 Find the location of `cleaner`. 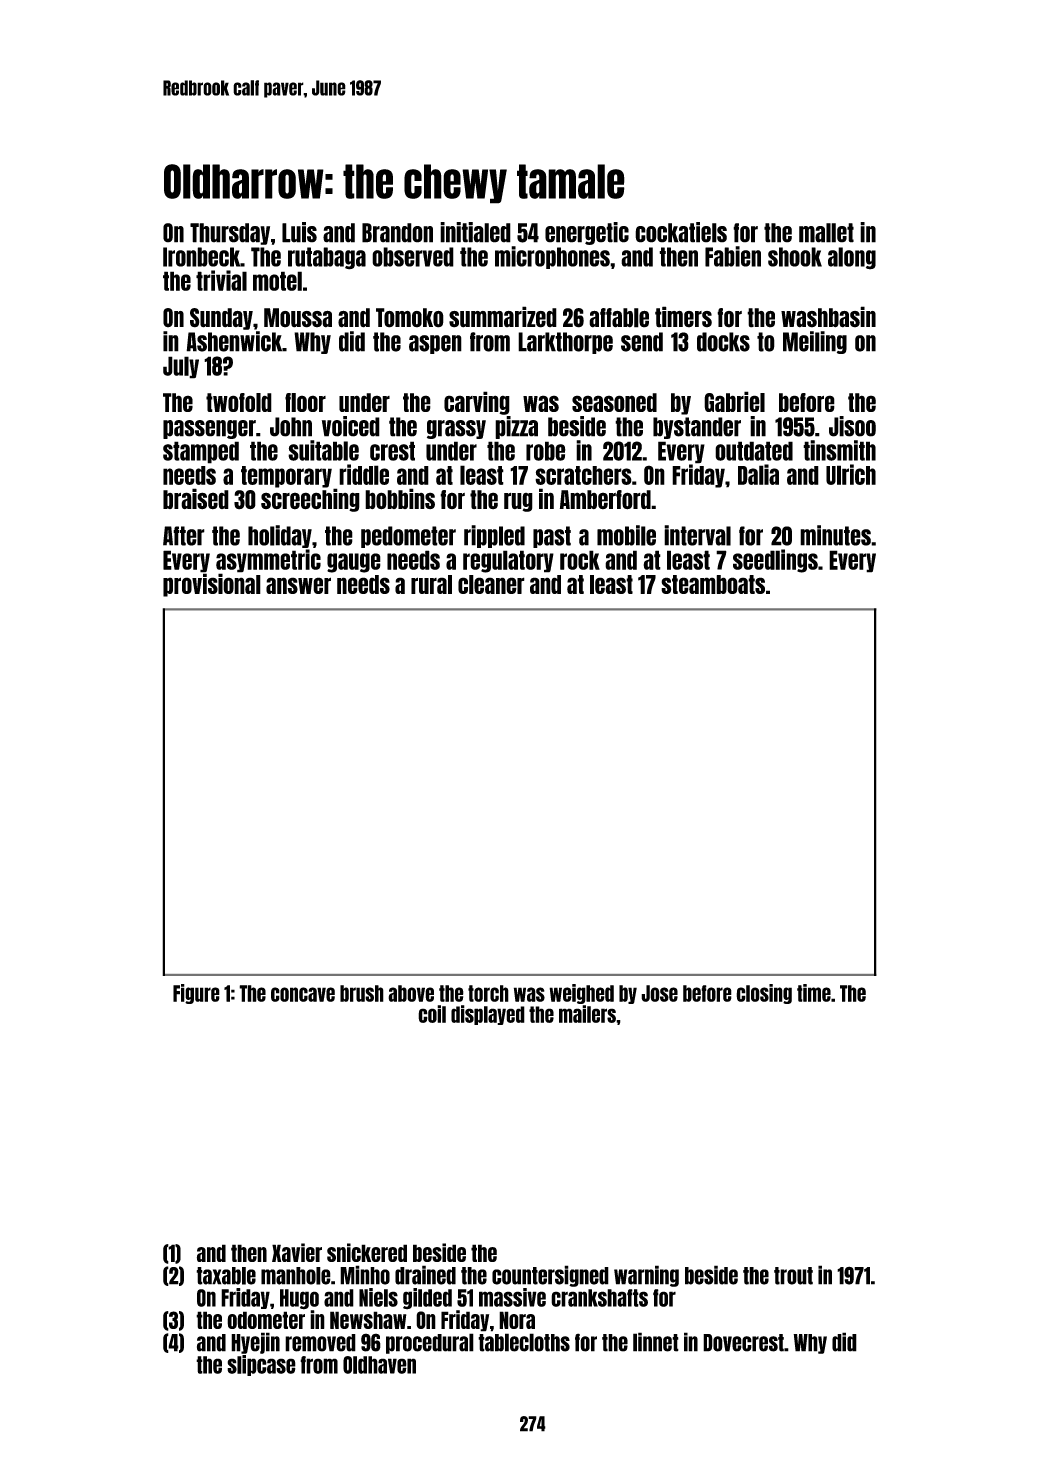

cleaner is located at coordinates (491, 584).
